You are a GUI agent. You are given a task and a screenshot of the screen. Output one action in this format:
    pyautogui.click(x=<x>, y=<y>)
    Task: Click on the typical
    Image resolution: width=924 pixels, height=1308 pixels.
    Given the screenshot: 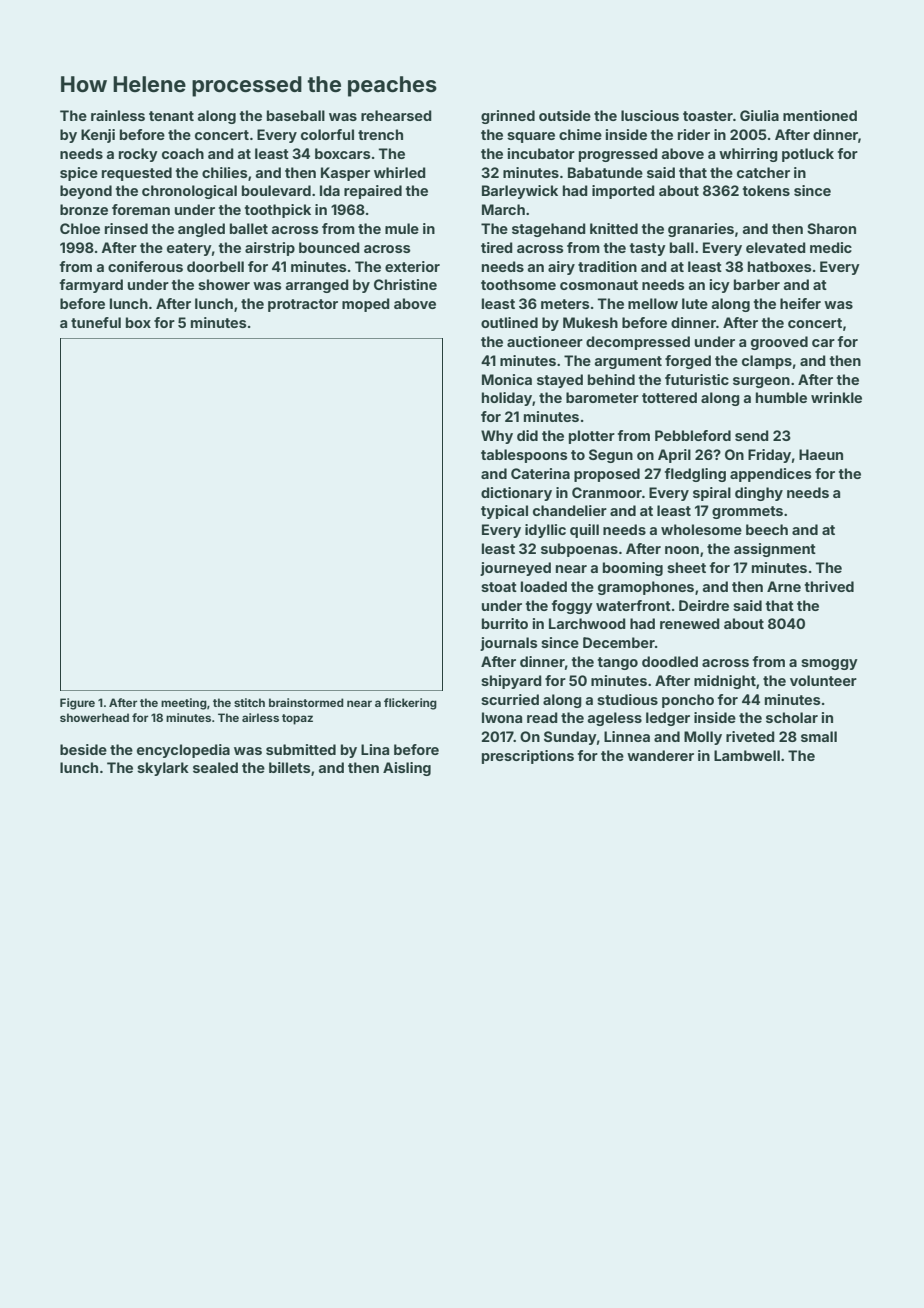 What is the action you would take?
    pyautogui.click(x=504, y=512)
